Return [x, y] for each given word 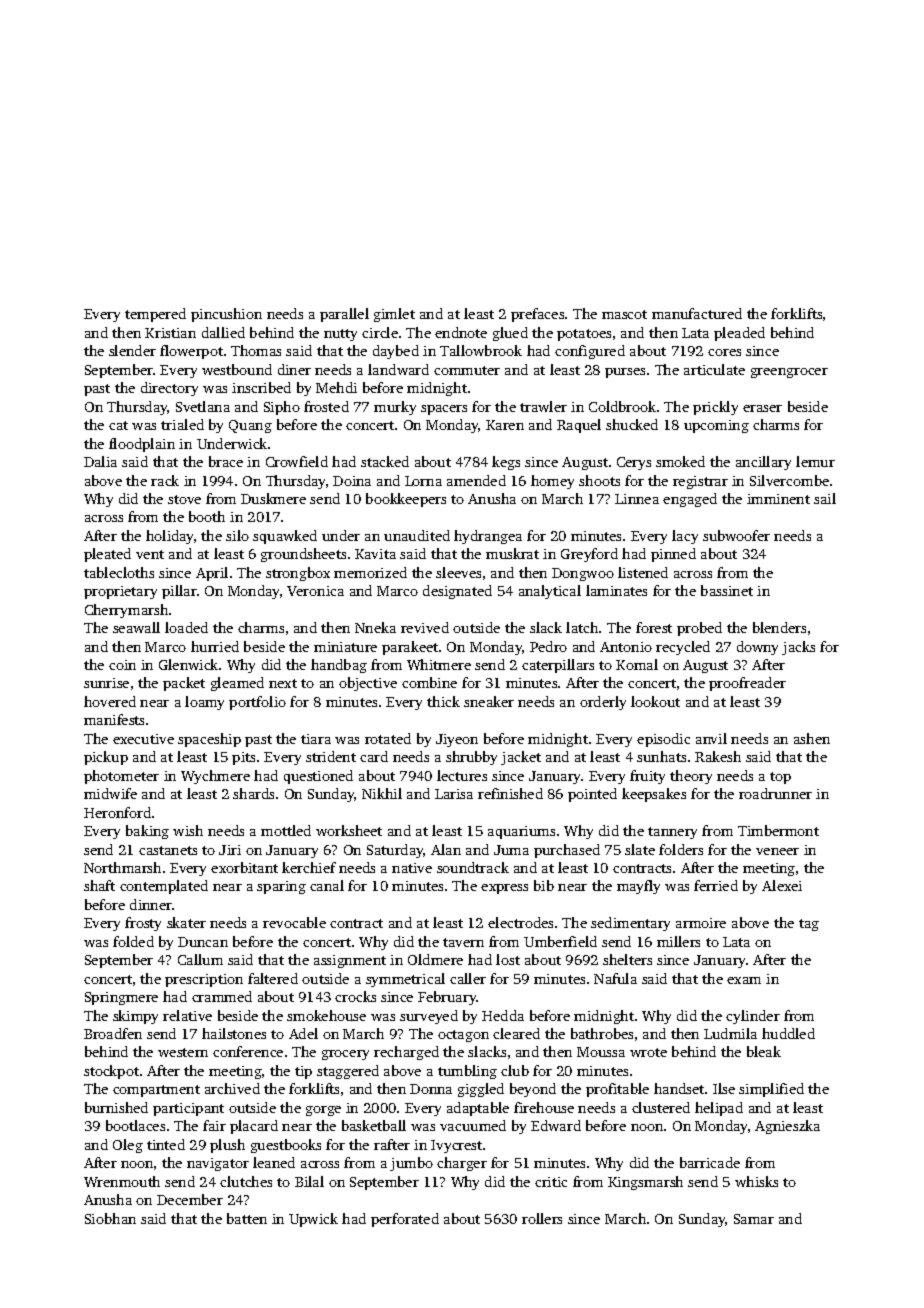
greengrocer [789, 373]
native [412, 868]
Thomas [256, 350]
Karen [505, 425]
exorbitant [244, 867]
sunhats [661, 756]
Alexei [782, 885]
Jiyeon [457, 740]
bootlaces [135, 1125]
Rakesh [718, 756]
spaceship [209, 740]
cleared [516, 1033]
